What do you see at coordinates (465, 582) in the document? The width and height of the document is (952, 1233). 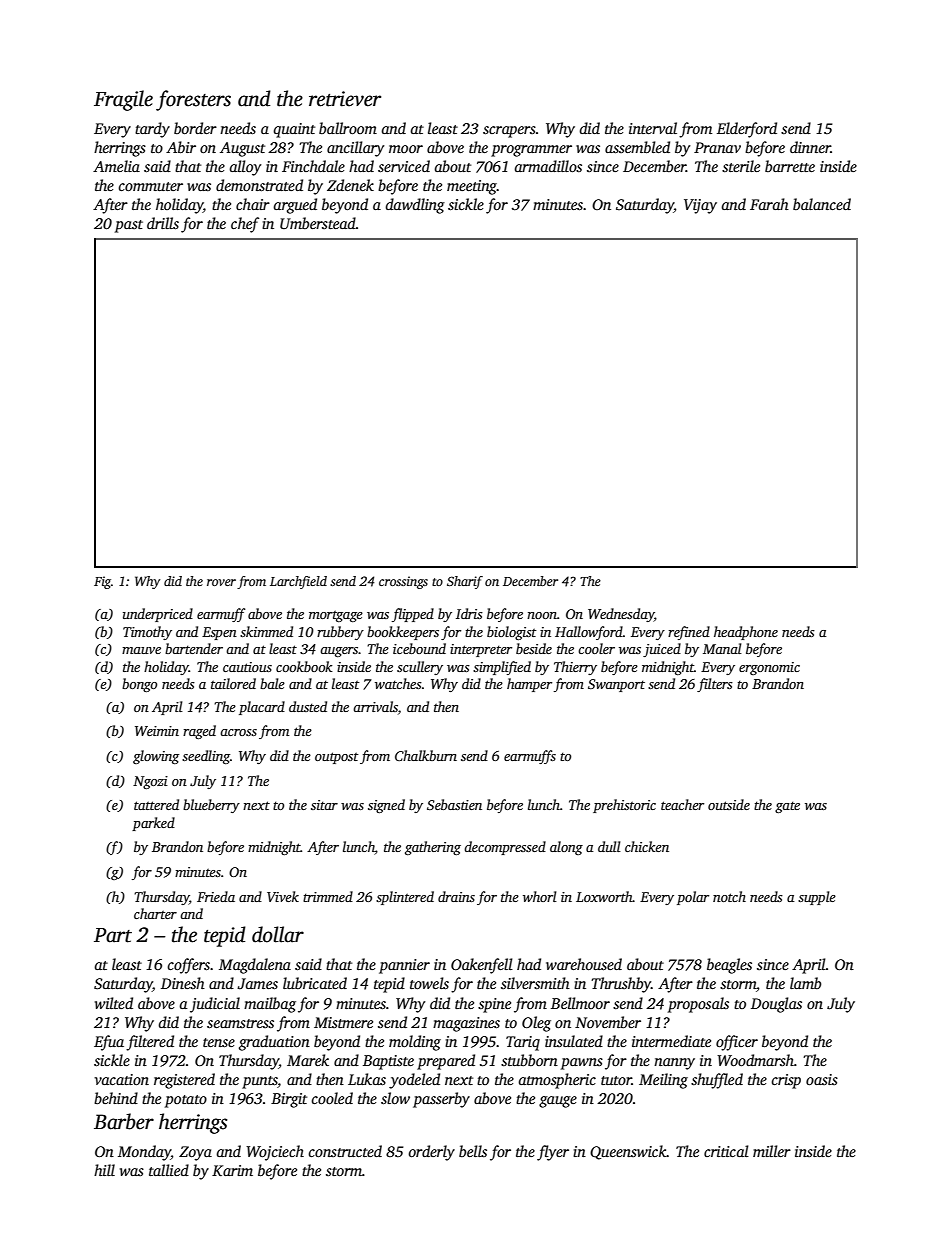 I see `Sharif` at bounding box center [465, 582].
